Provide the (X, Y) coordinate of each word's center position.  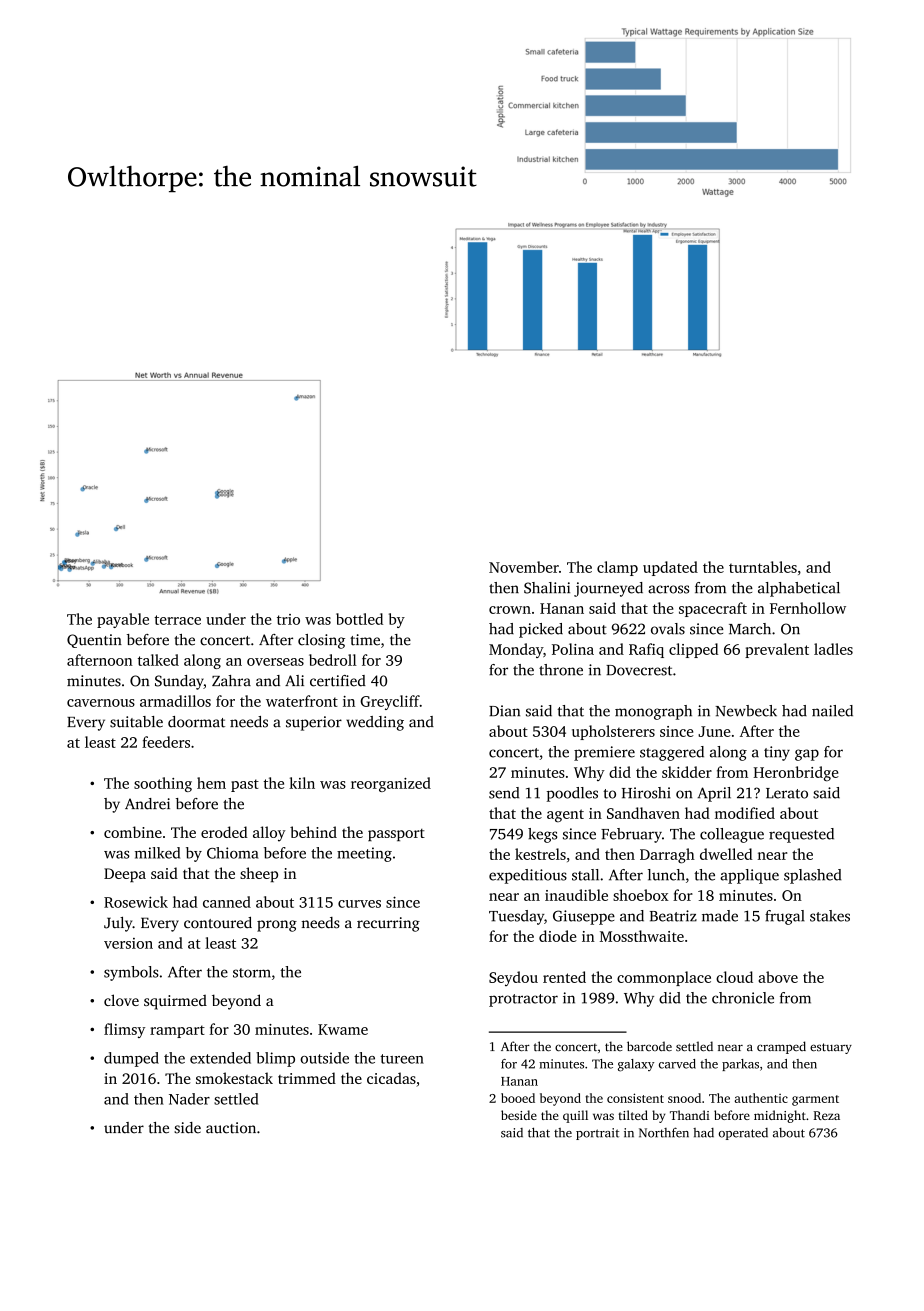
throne (561, 670)
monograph (653, 712)
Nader (189, 1099)
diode (558, 936)
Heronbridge (796, 774)
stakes (830, 916)
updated (670, 568)
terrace (177, 620)
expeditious (528, 876)
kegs (542, 835)
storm (252, 973)
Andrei (147, 804)
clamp (617, 568)
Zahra (231, 681)
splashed (812, 876)
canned (227, 902)
